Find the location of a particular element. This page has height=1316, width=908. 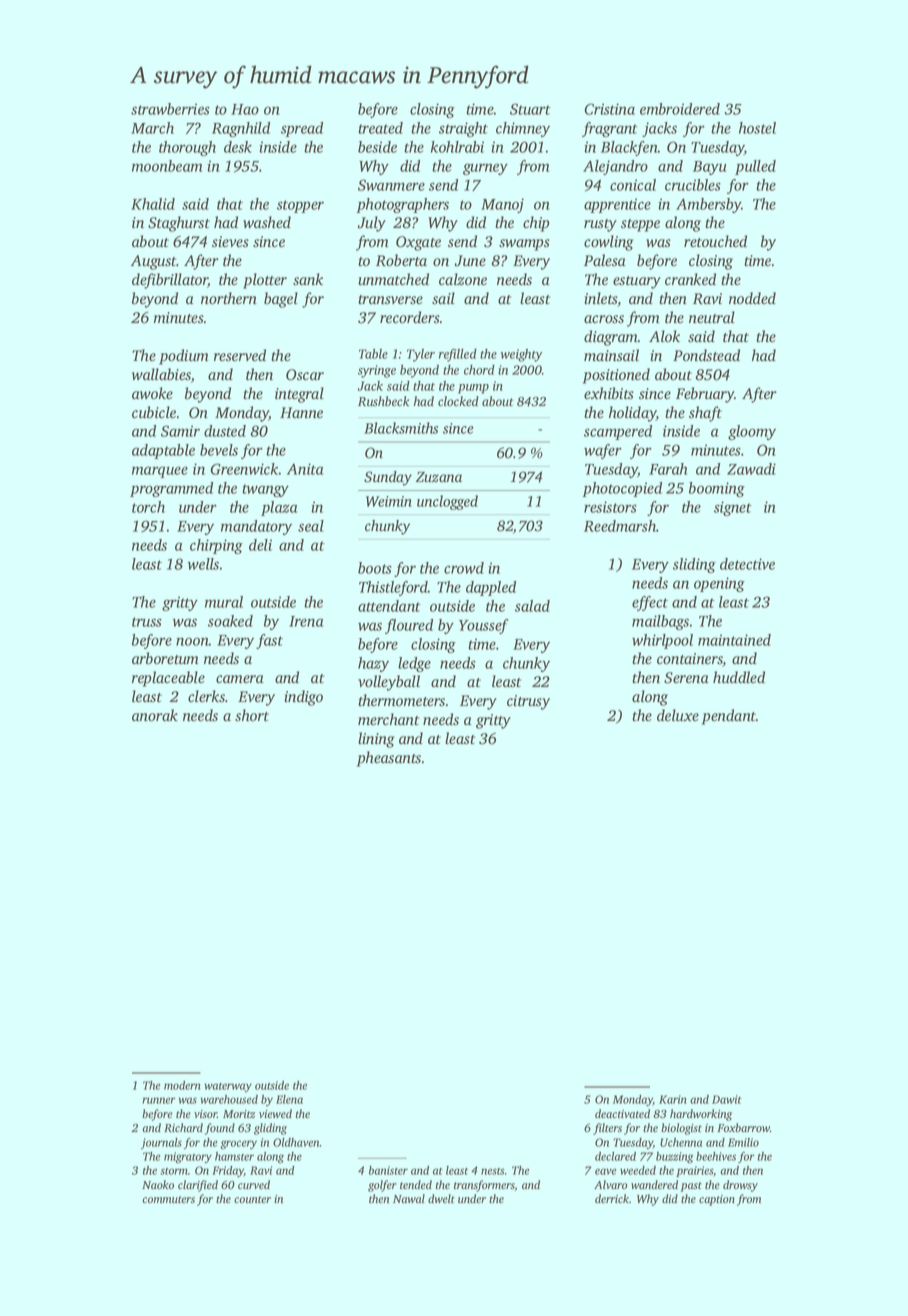

sank is located at coordinates (308, 279).
